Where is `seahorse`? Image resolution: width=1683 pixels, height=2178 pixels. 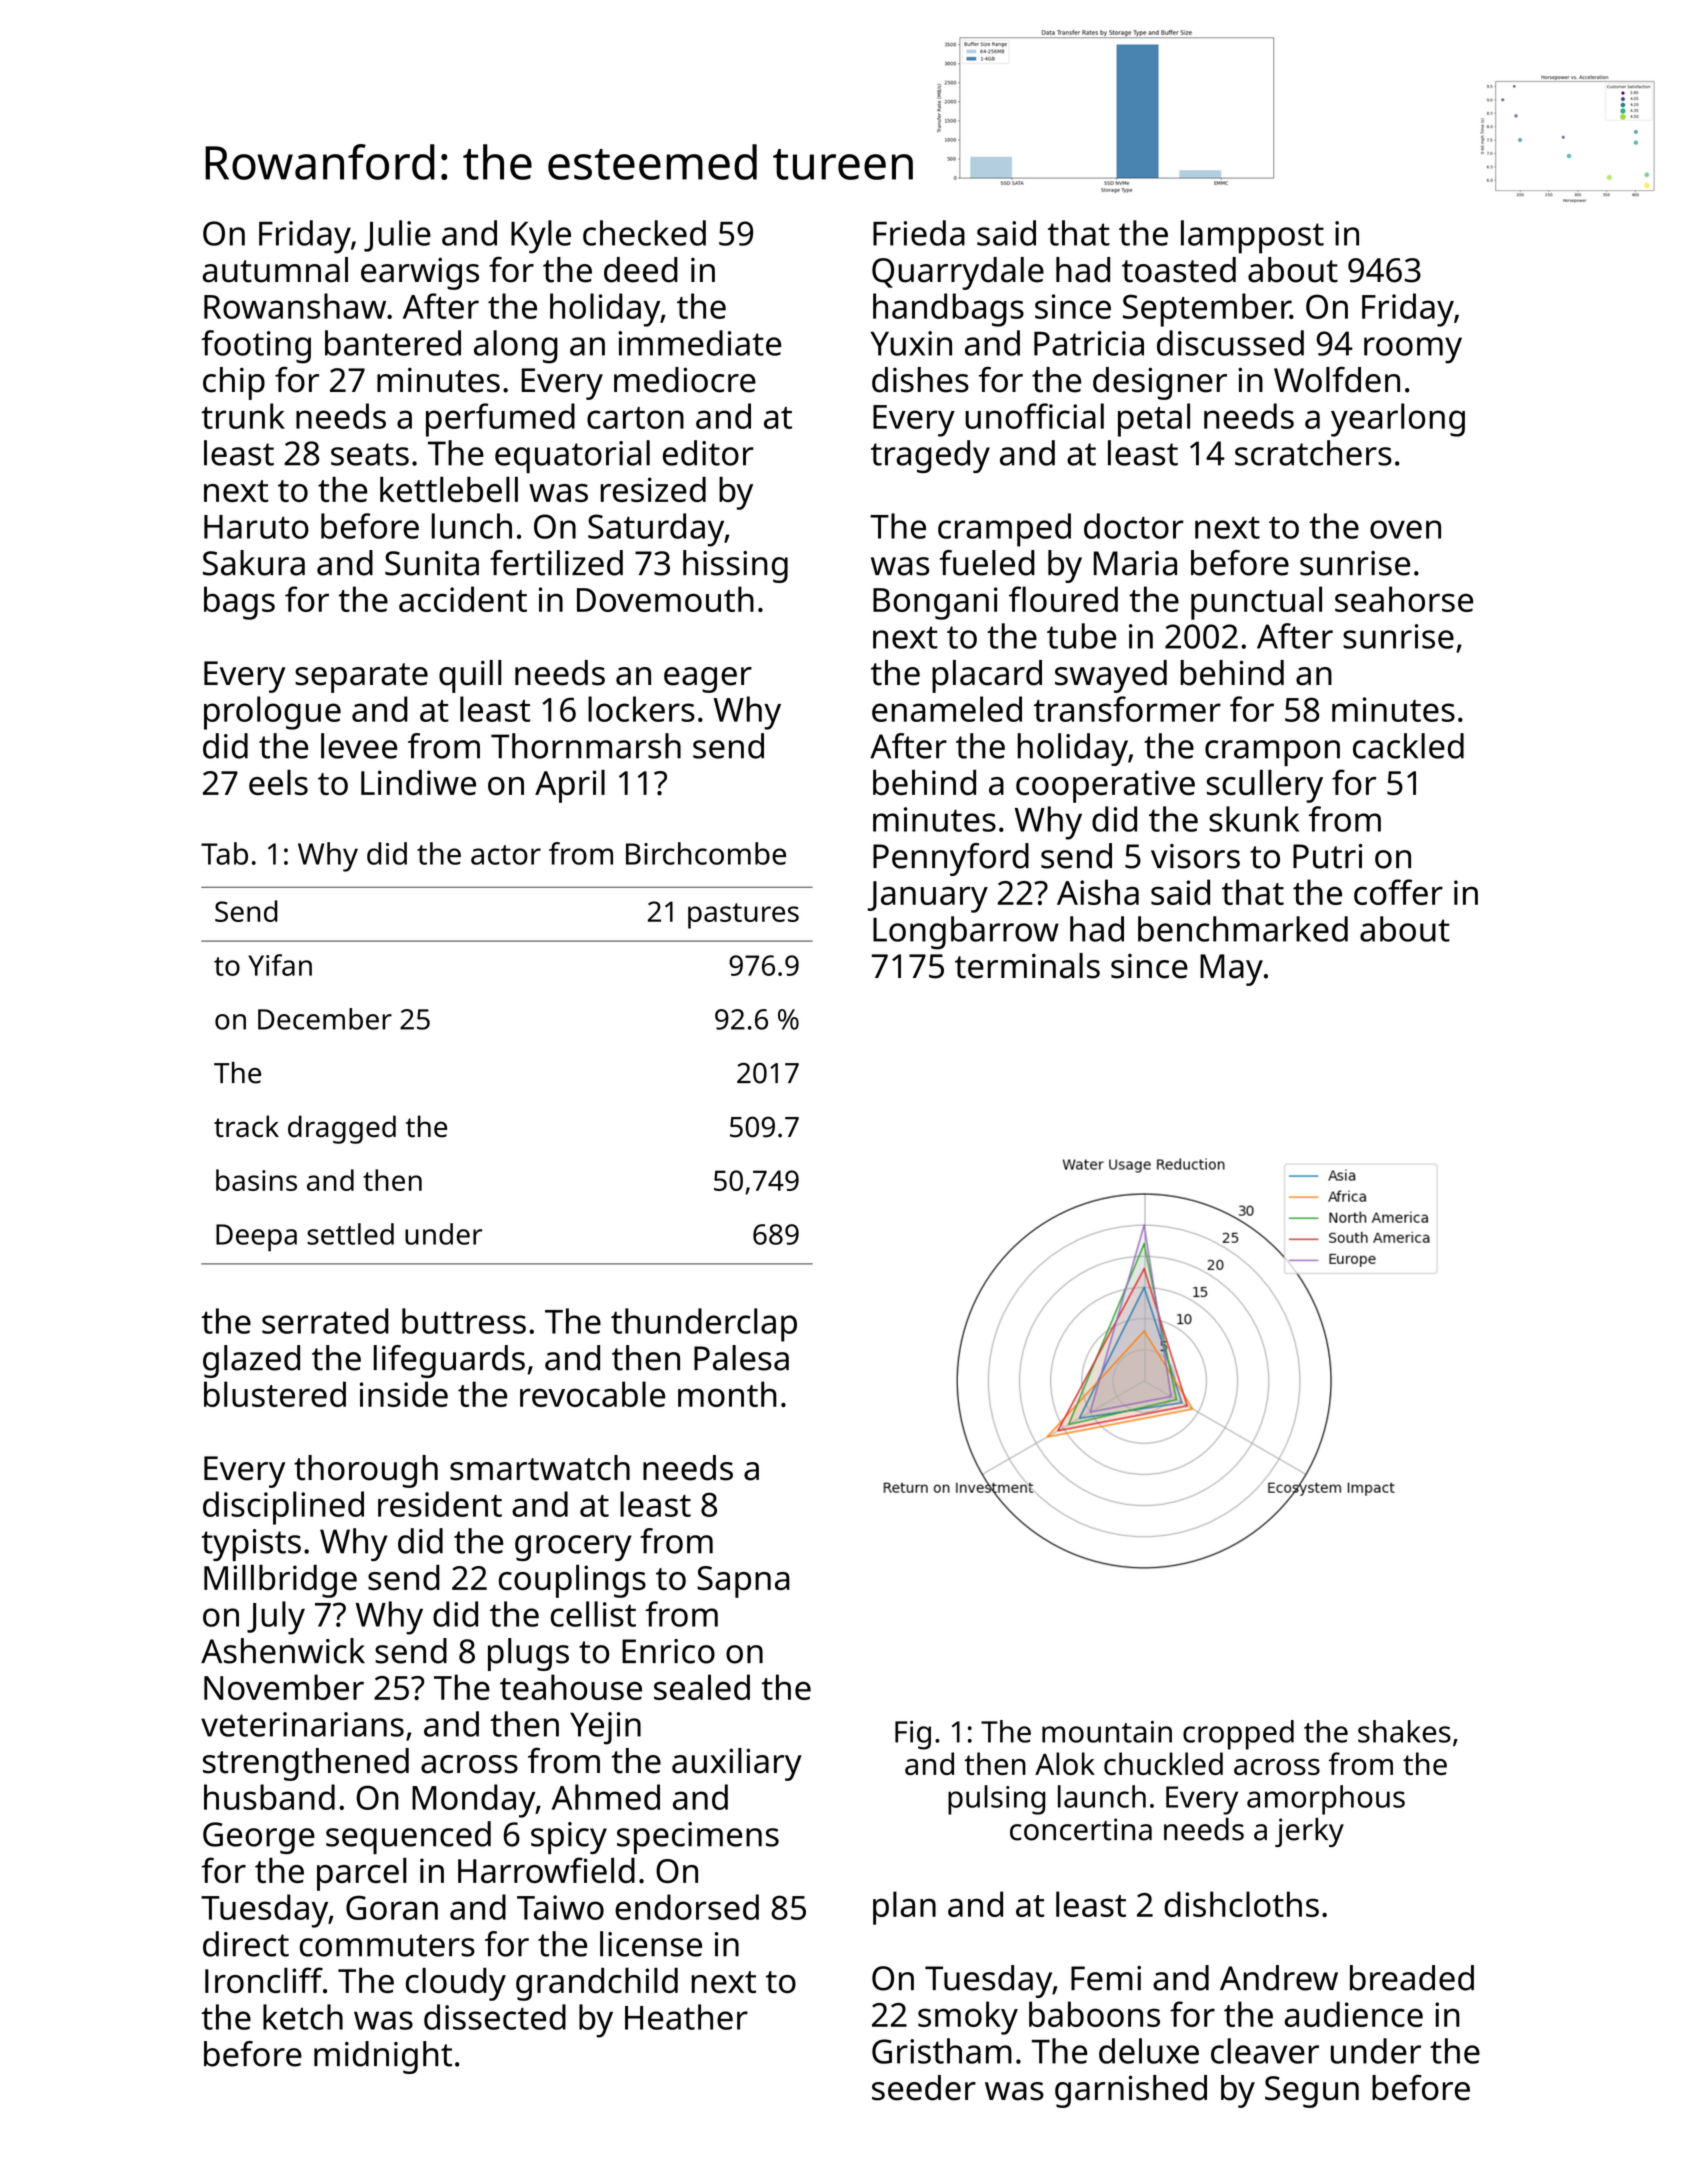 seahorse is located at coordinates (1404, 599).
